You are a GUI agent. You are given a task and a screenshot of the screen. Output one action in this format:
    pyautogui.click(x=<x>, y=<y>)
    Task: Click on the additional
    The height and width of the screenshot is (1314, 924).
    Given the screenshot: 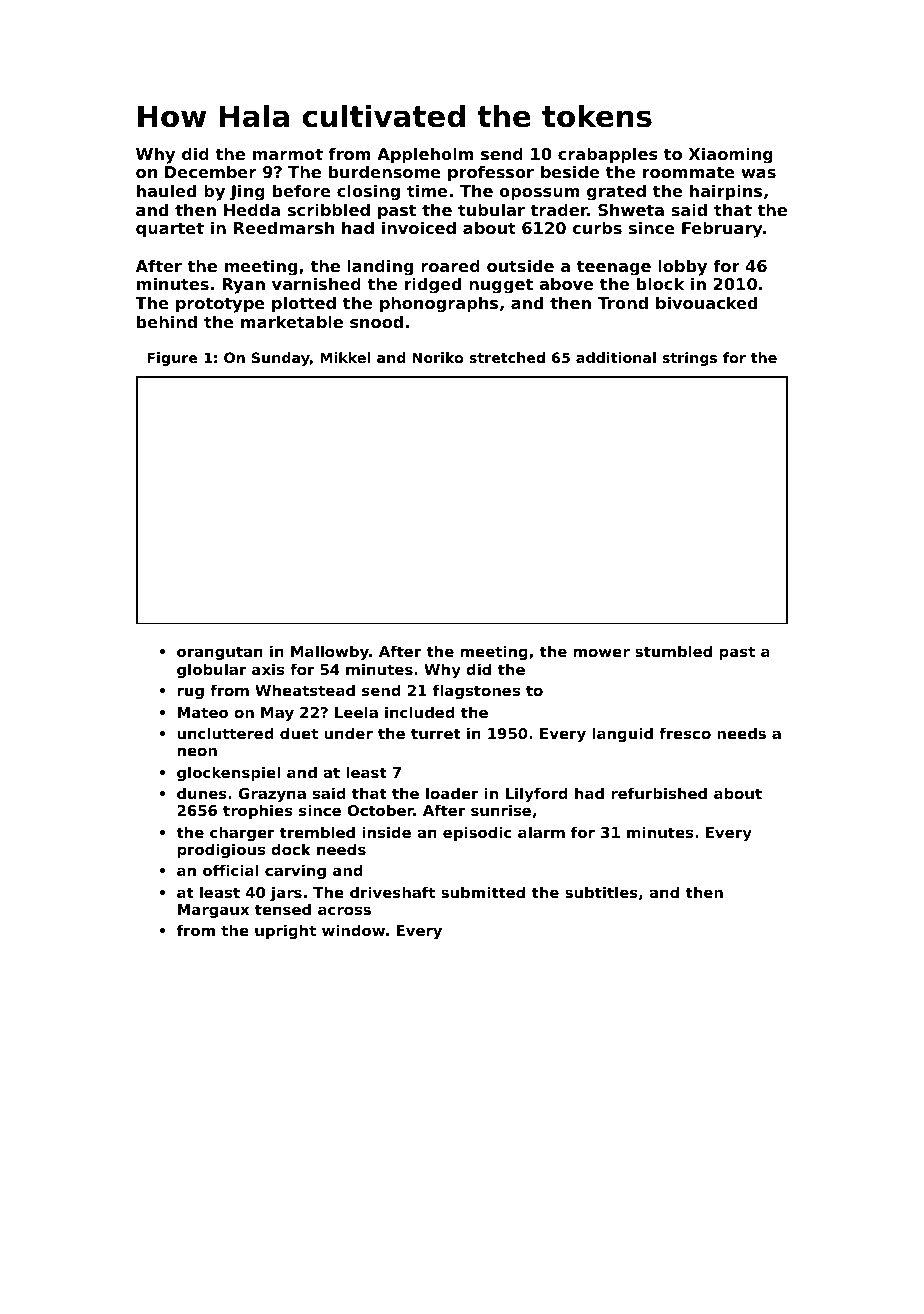 What is the action you would take?
    pyautogui.click(x=616, y=357)
